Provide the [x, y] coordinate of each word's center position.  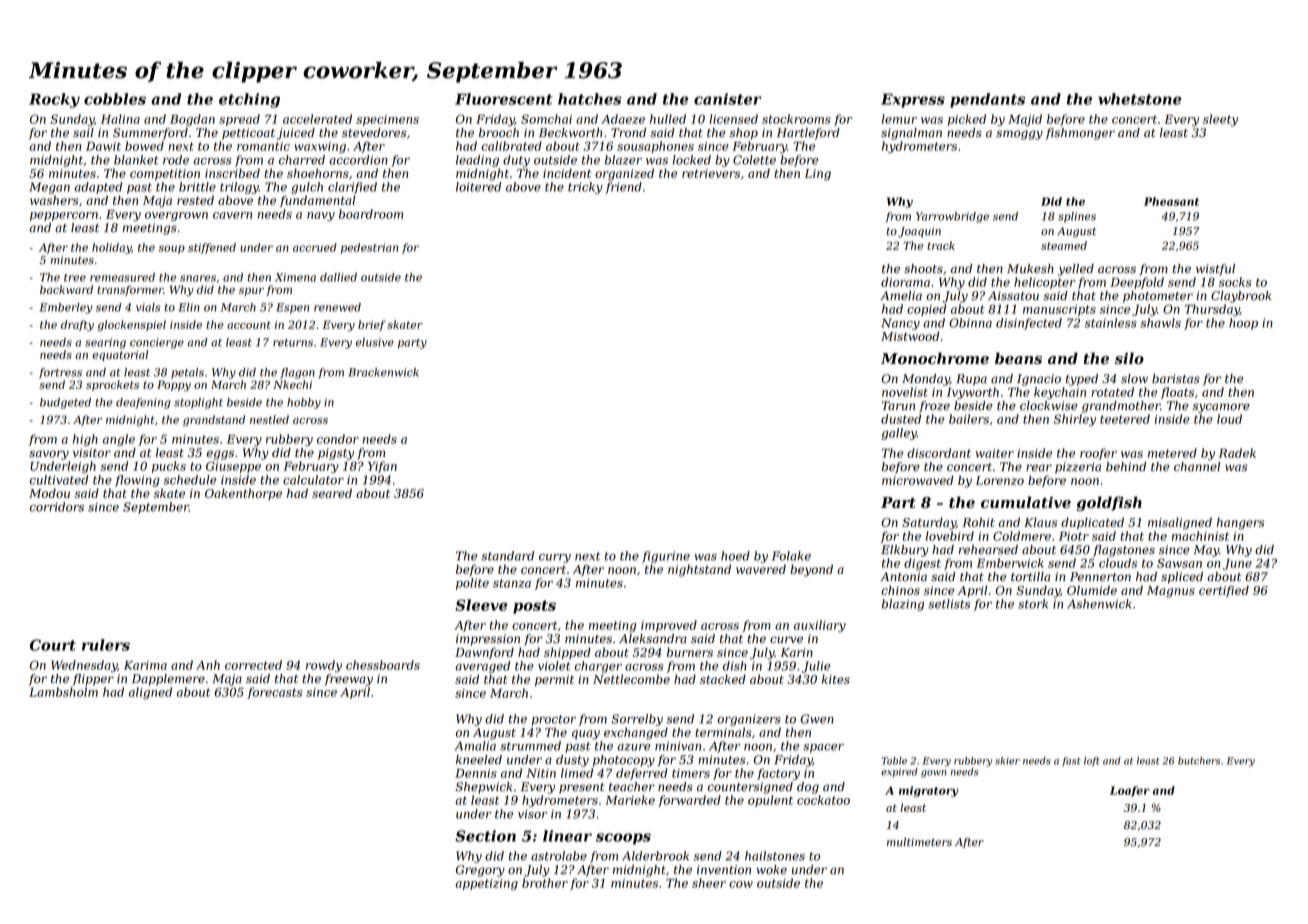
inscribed [232, 173]
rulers [106, 645]
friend [623, 188]
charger [598, 667]
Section [485, 836]
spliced [1182, 578]
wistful [1215, 270]
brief [372, 325]
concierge [157, 343]
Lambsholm [63, 692]
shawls [1160, 323]
